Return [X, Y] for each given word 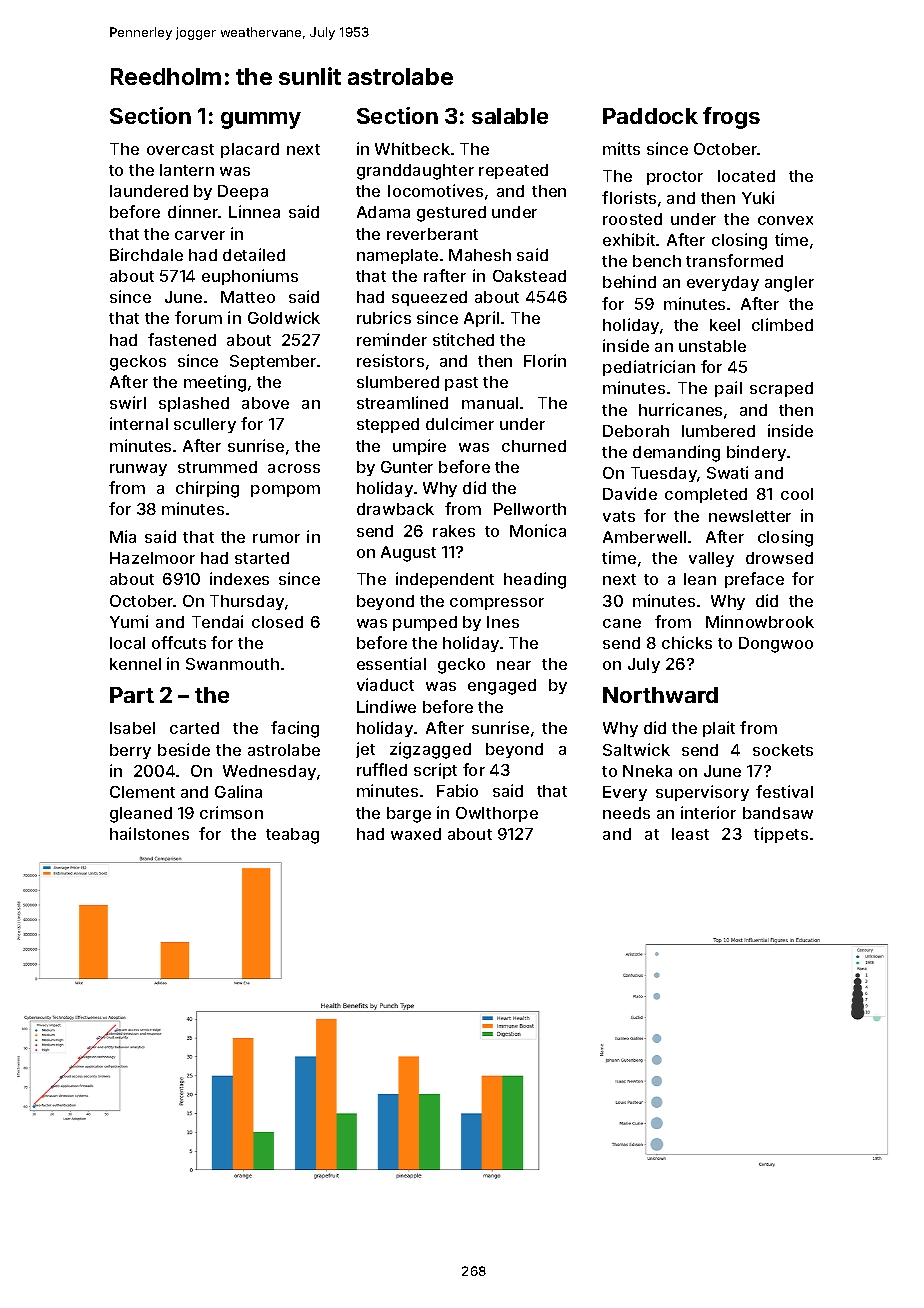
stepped [388, 425]
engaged [502, 687]
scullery [205, 425]
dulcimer [460, 423]
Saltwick [636, 749]
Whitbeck [412, 148]
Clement [142, 792]
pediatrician [649, 368]
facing [295, 729]
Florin [545, 360]
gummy [261, 120]
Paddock [650, 116]
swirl [128, 402]
